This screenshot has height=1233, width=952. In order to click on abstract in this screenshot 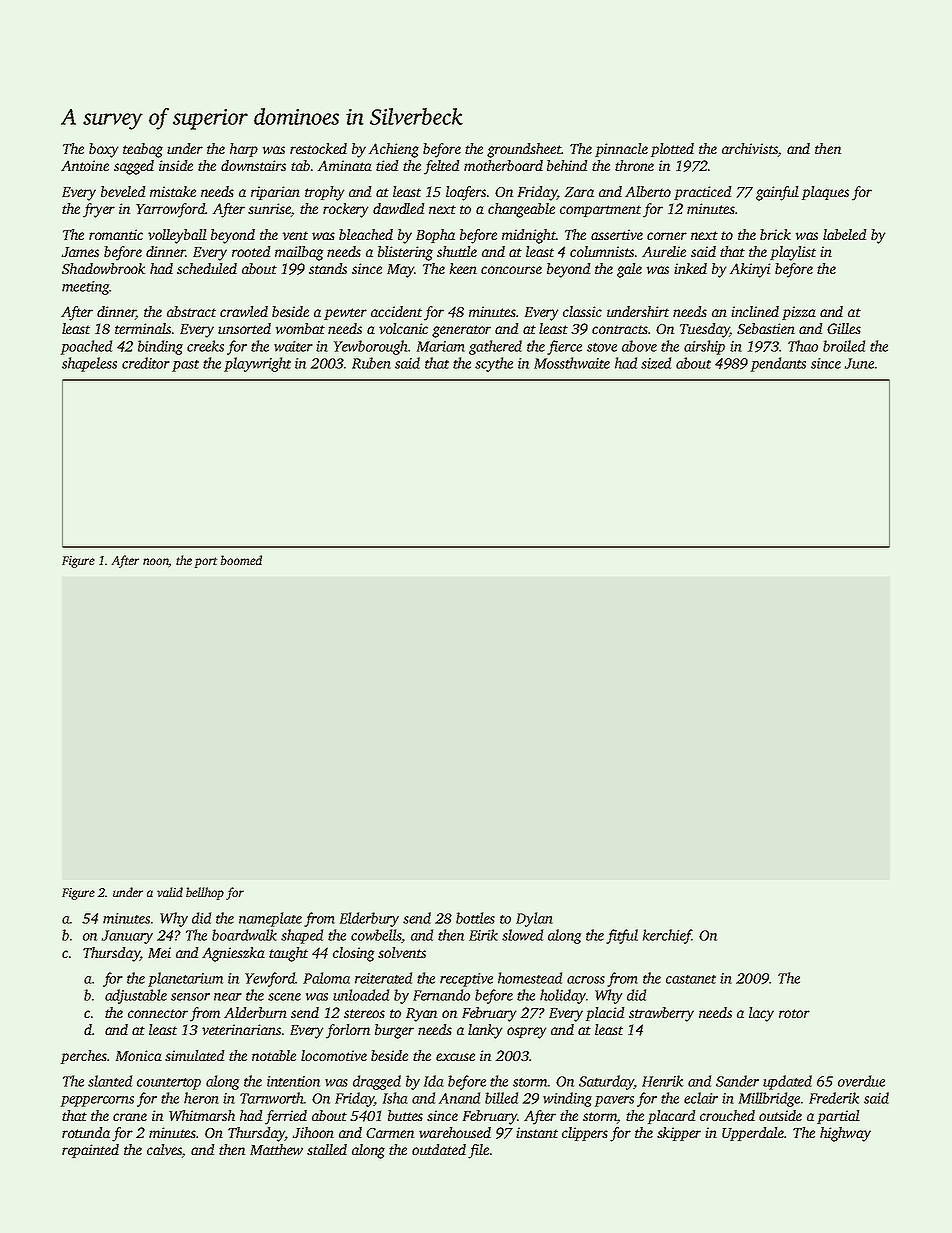, I will do `click(191, 311)`.
